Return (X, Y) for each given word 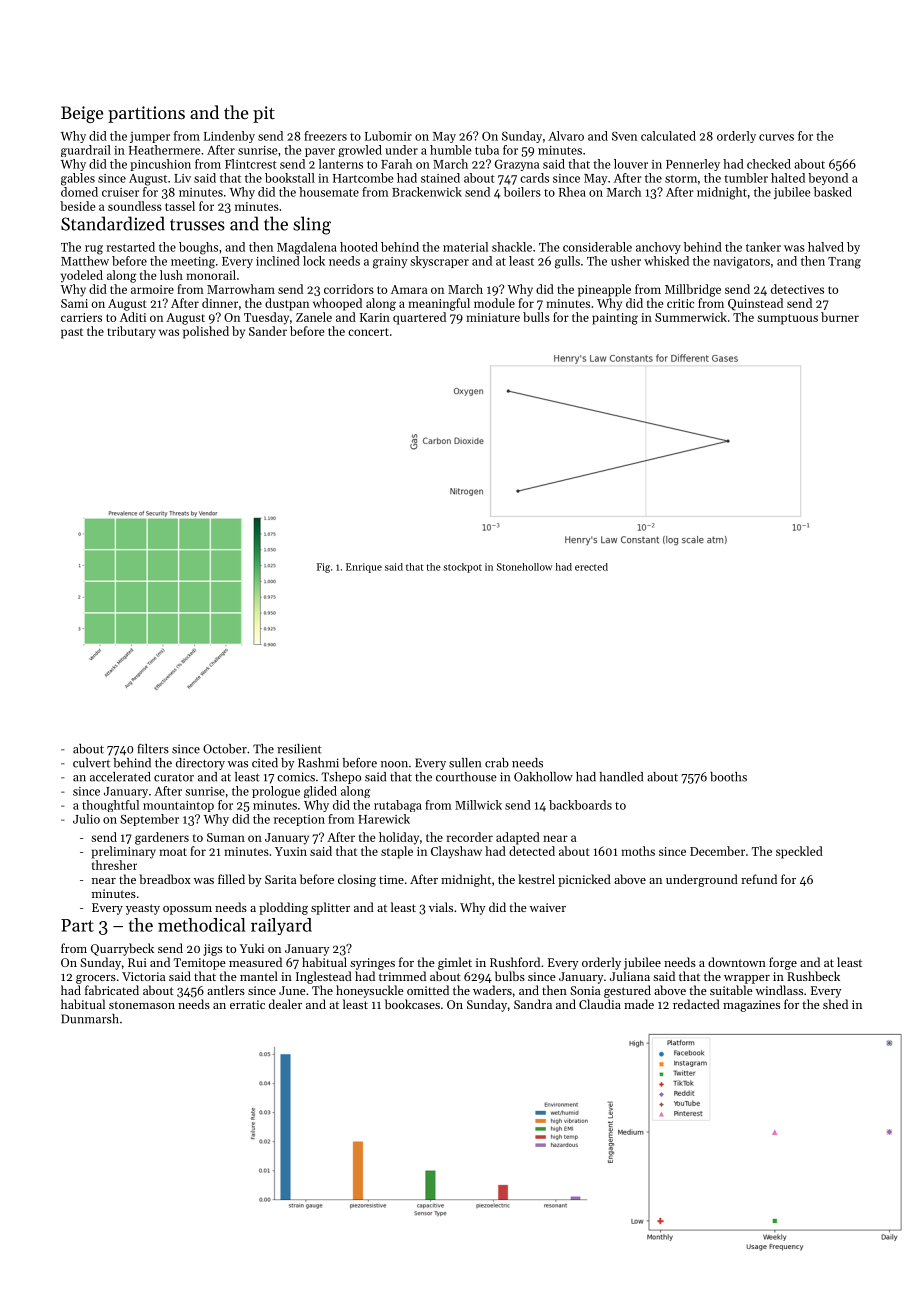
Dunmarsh (90, 1019)
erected (591, 567)
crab (497, 763)
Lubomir (388, 136)
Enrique (364, 568)
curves (776, 137)
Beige (82, 114)
